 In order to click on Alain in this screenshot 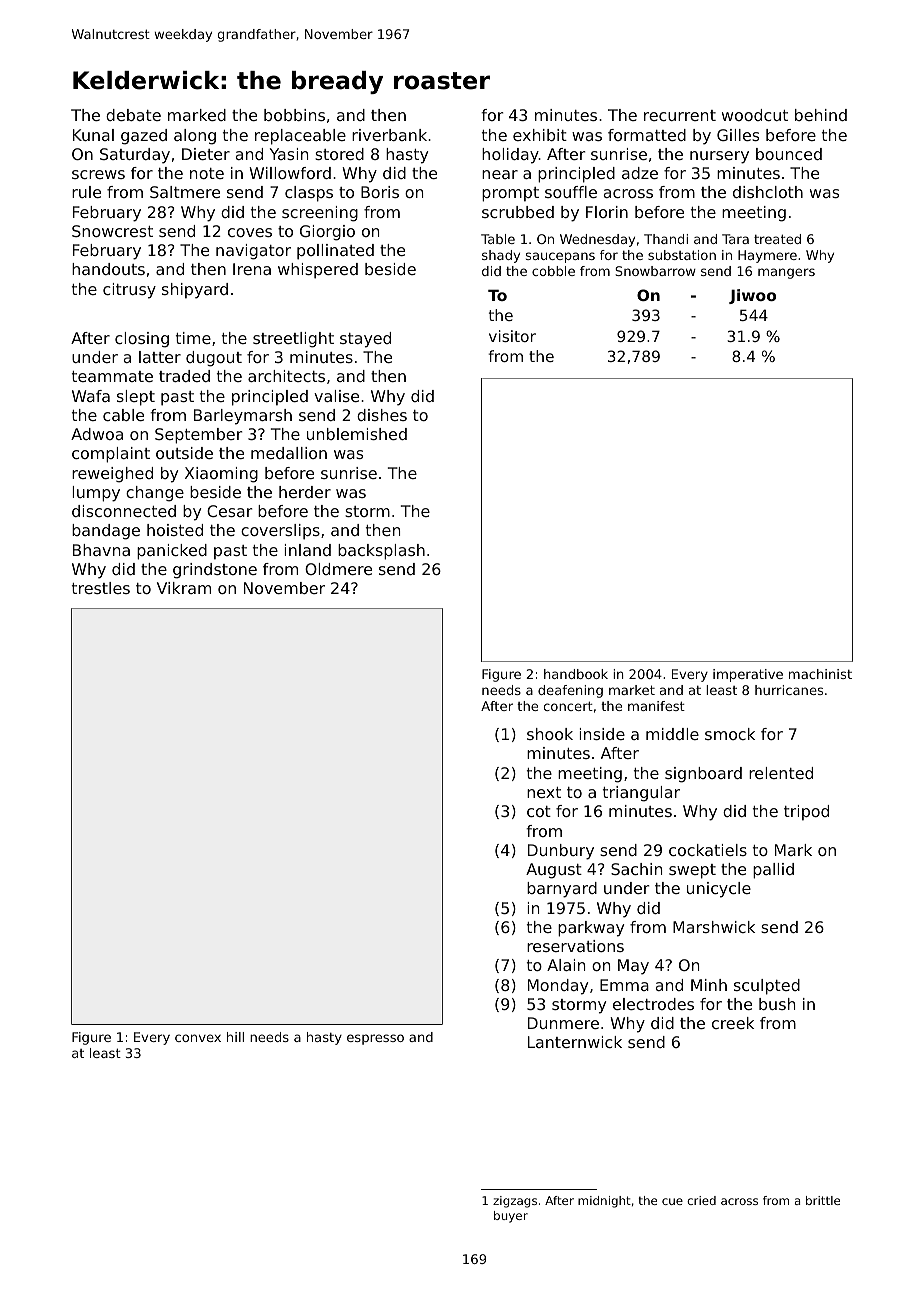, I will do `click(566, 965)`.
